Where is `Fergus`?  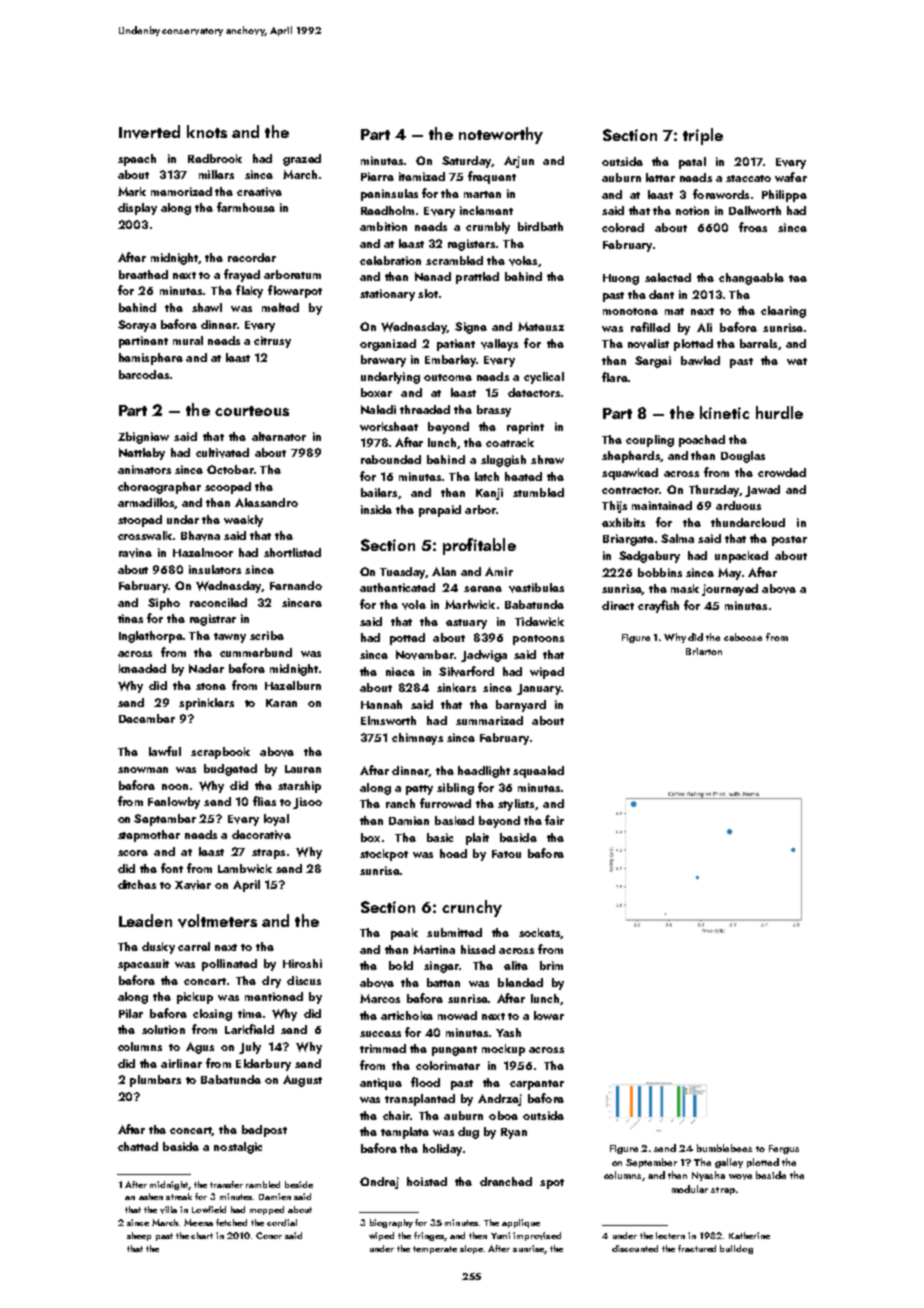 Fergus is located at coordinates (784, 1149).
